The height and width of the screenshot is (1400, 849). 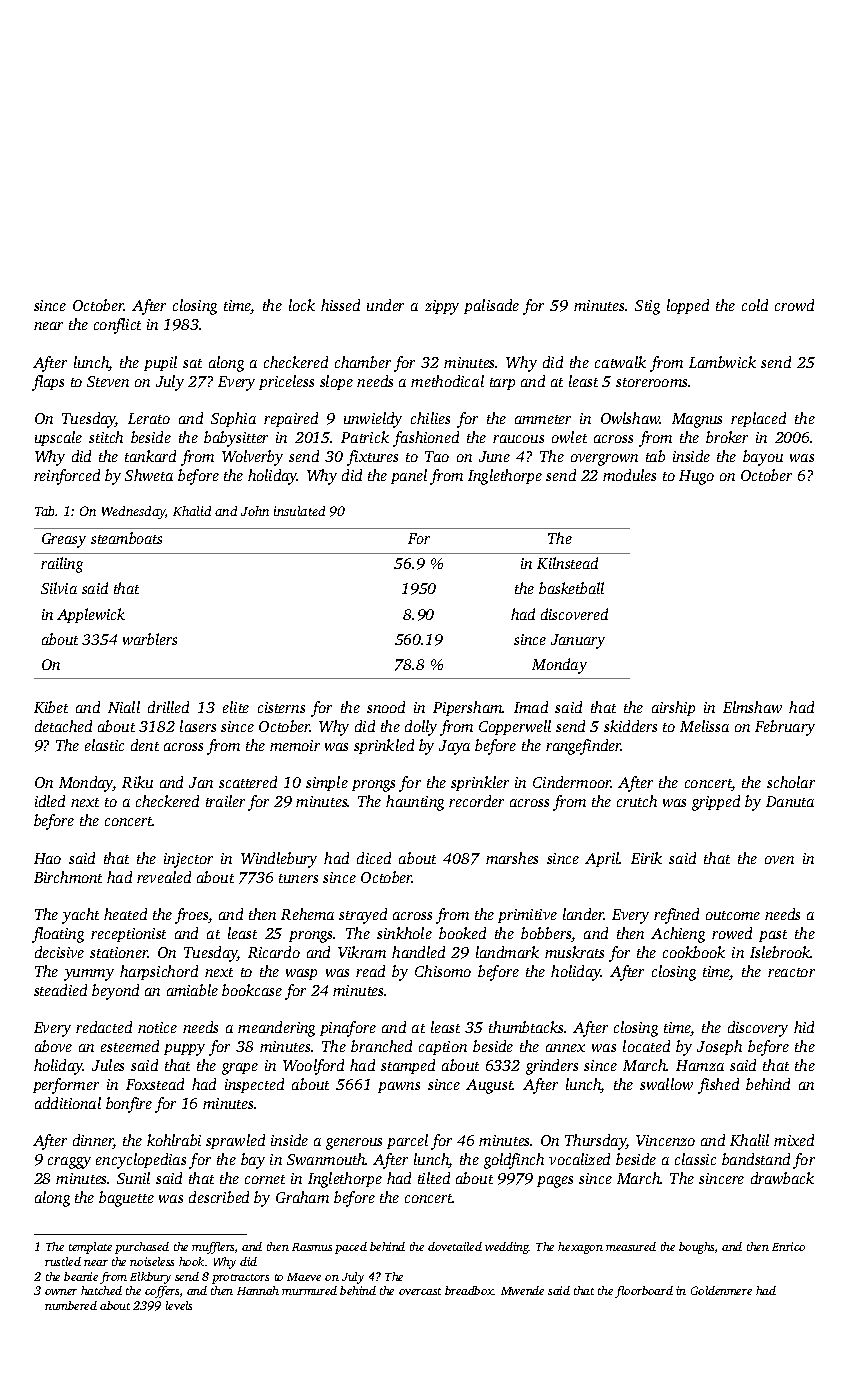 I want to click on rustled, so click(x=63, y=1261).
